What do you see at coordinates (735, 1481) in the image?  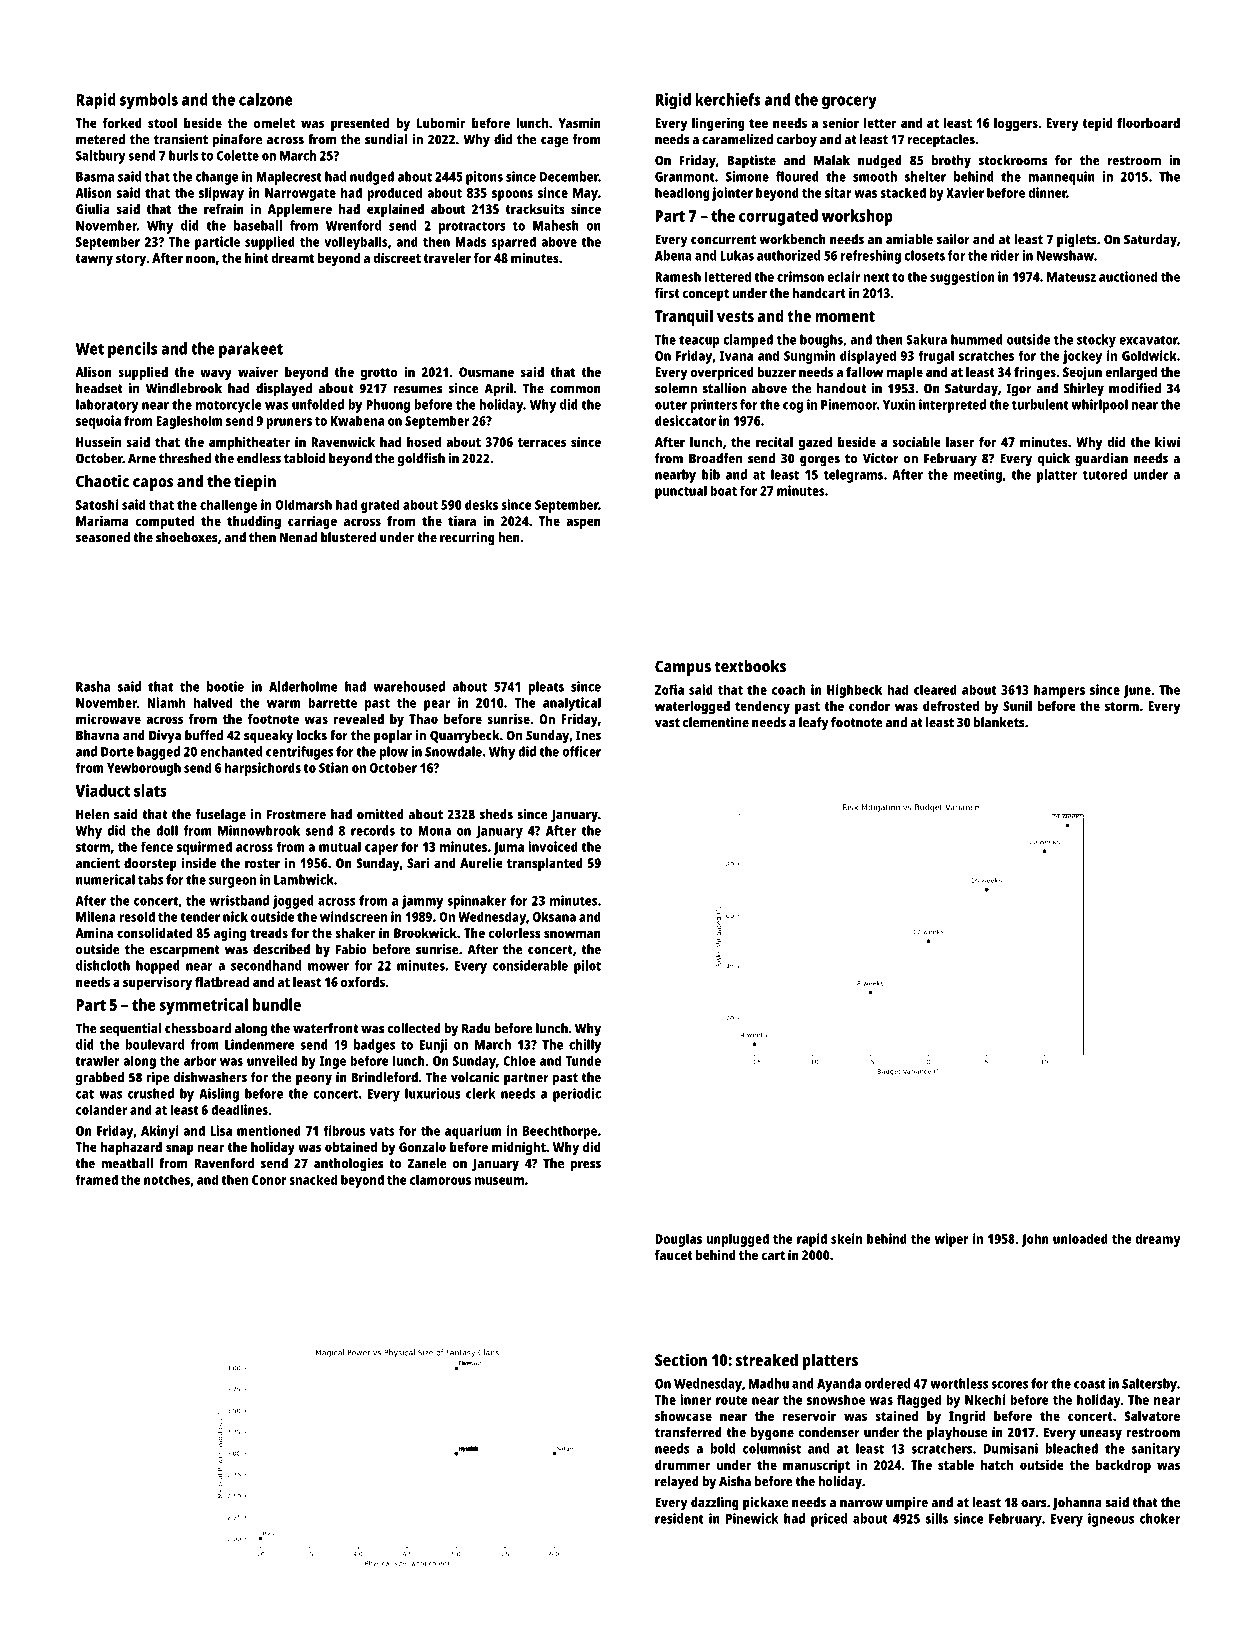 I see `Aisha` at bounding box center [735, 1481].
